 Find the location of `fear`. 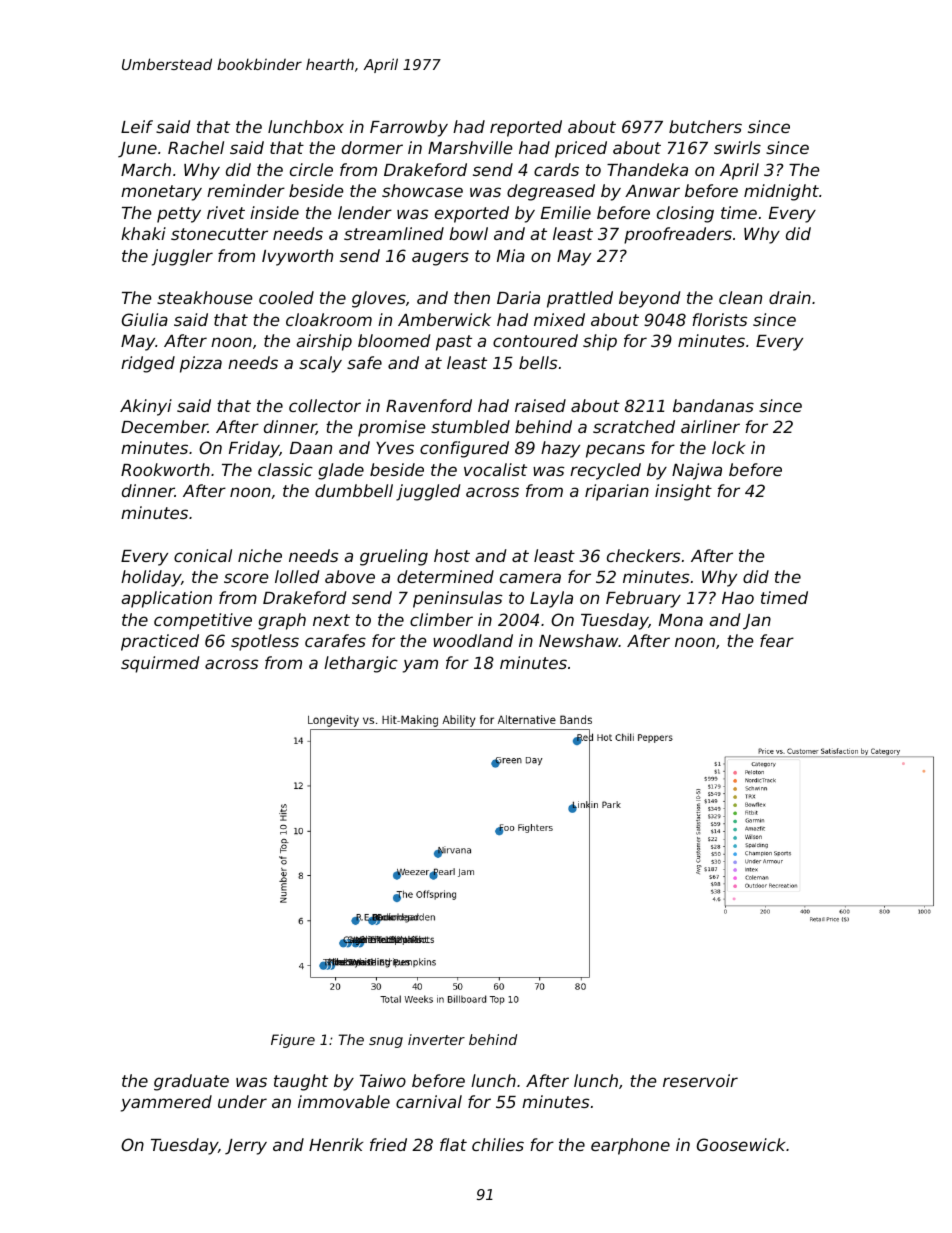

fear is located at coordinates (777, 640).
